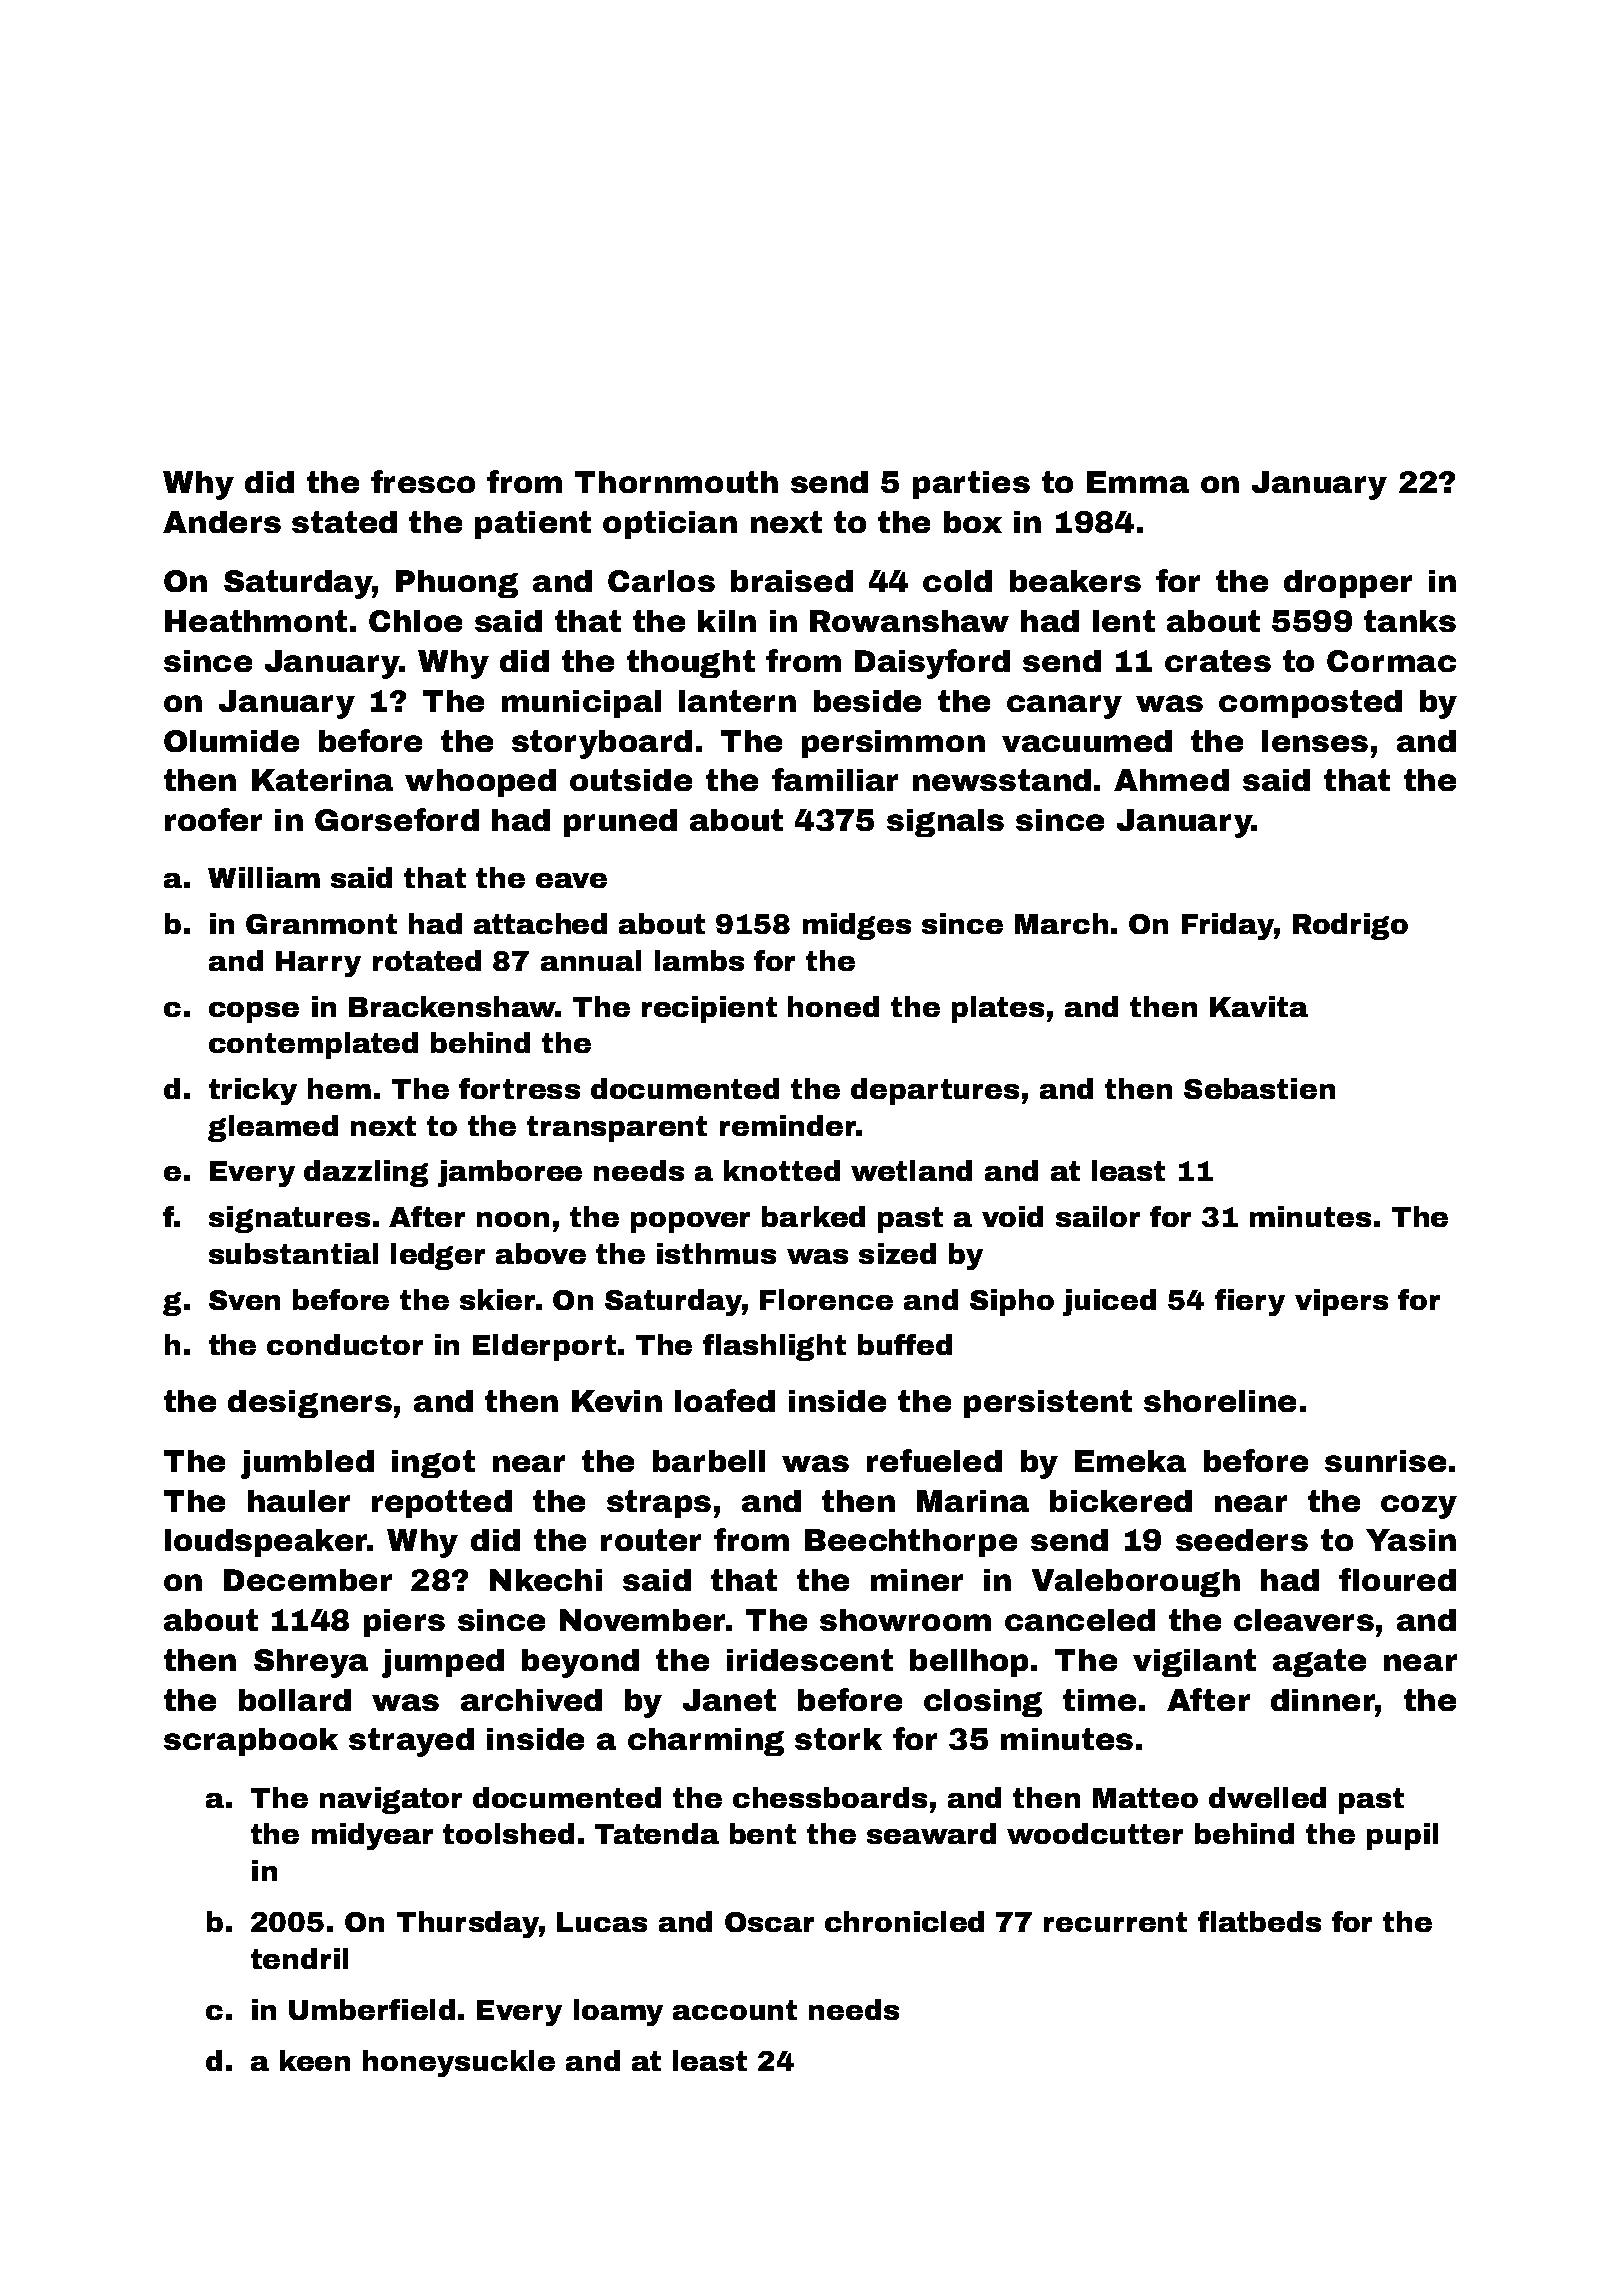 Image resolution: width=1620 pixels, height=2292 pixels. What do you see at coordinates (1098, 1216) in the screenshot?
I see `sailor` at bounding box center [1098, 1216].
